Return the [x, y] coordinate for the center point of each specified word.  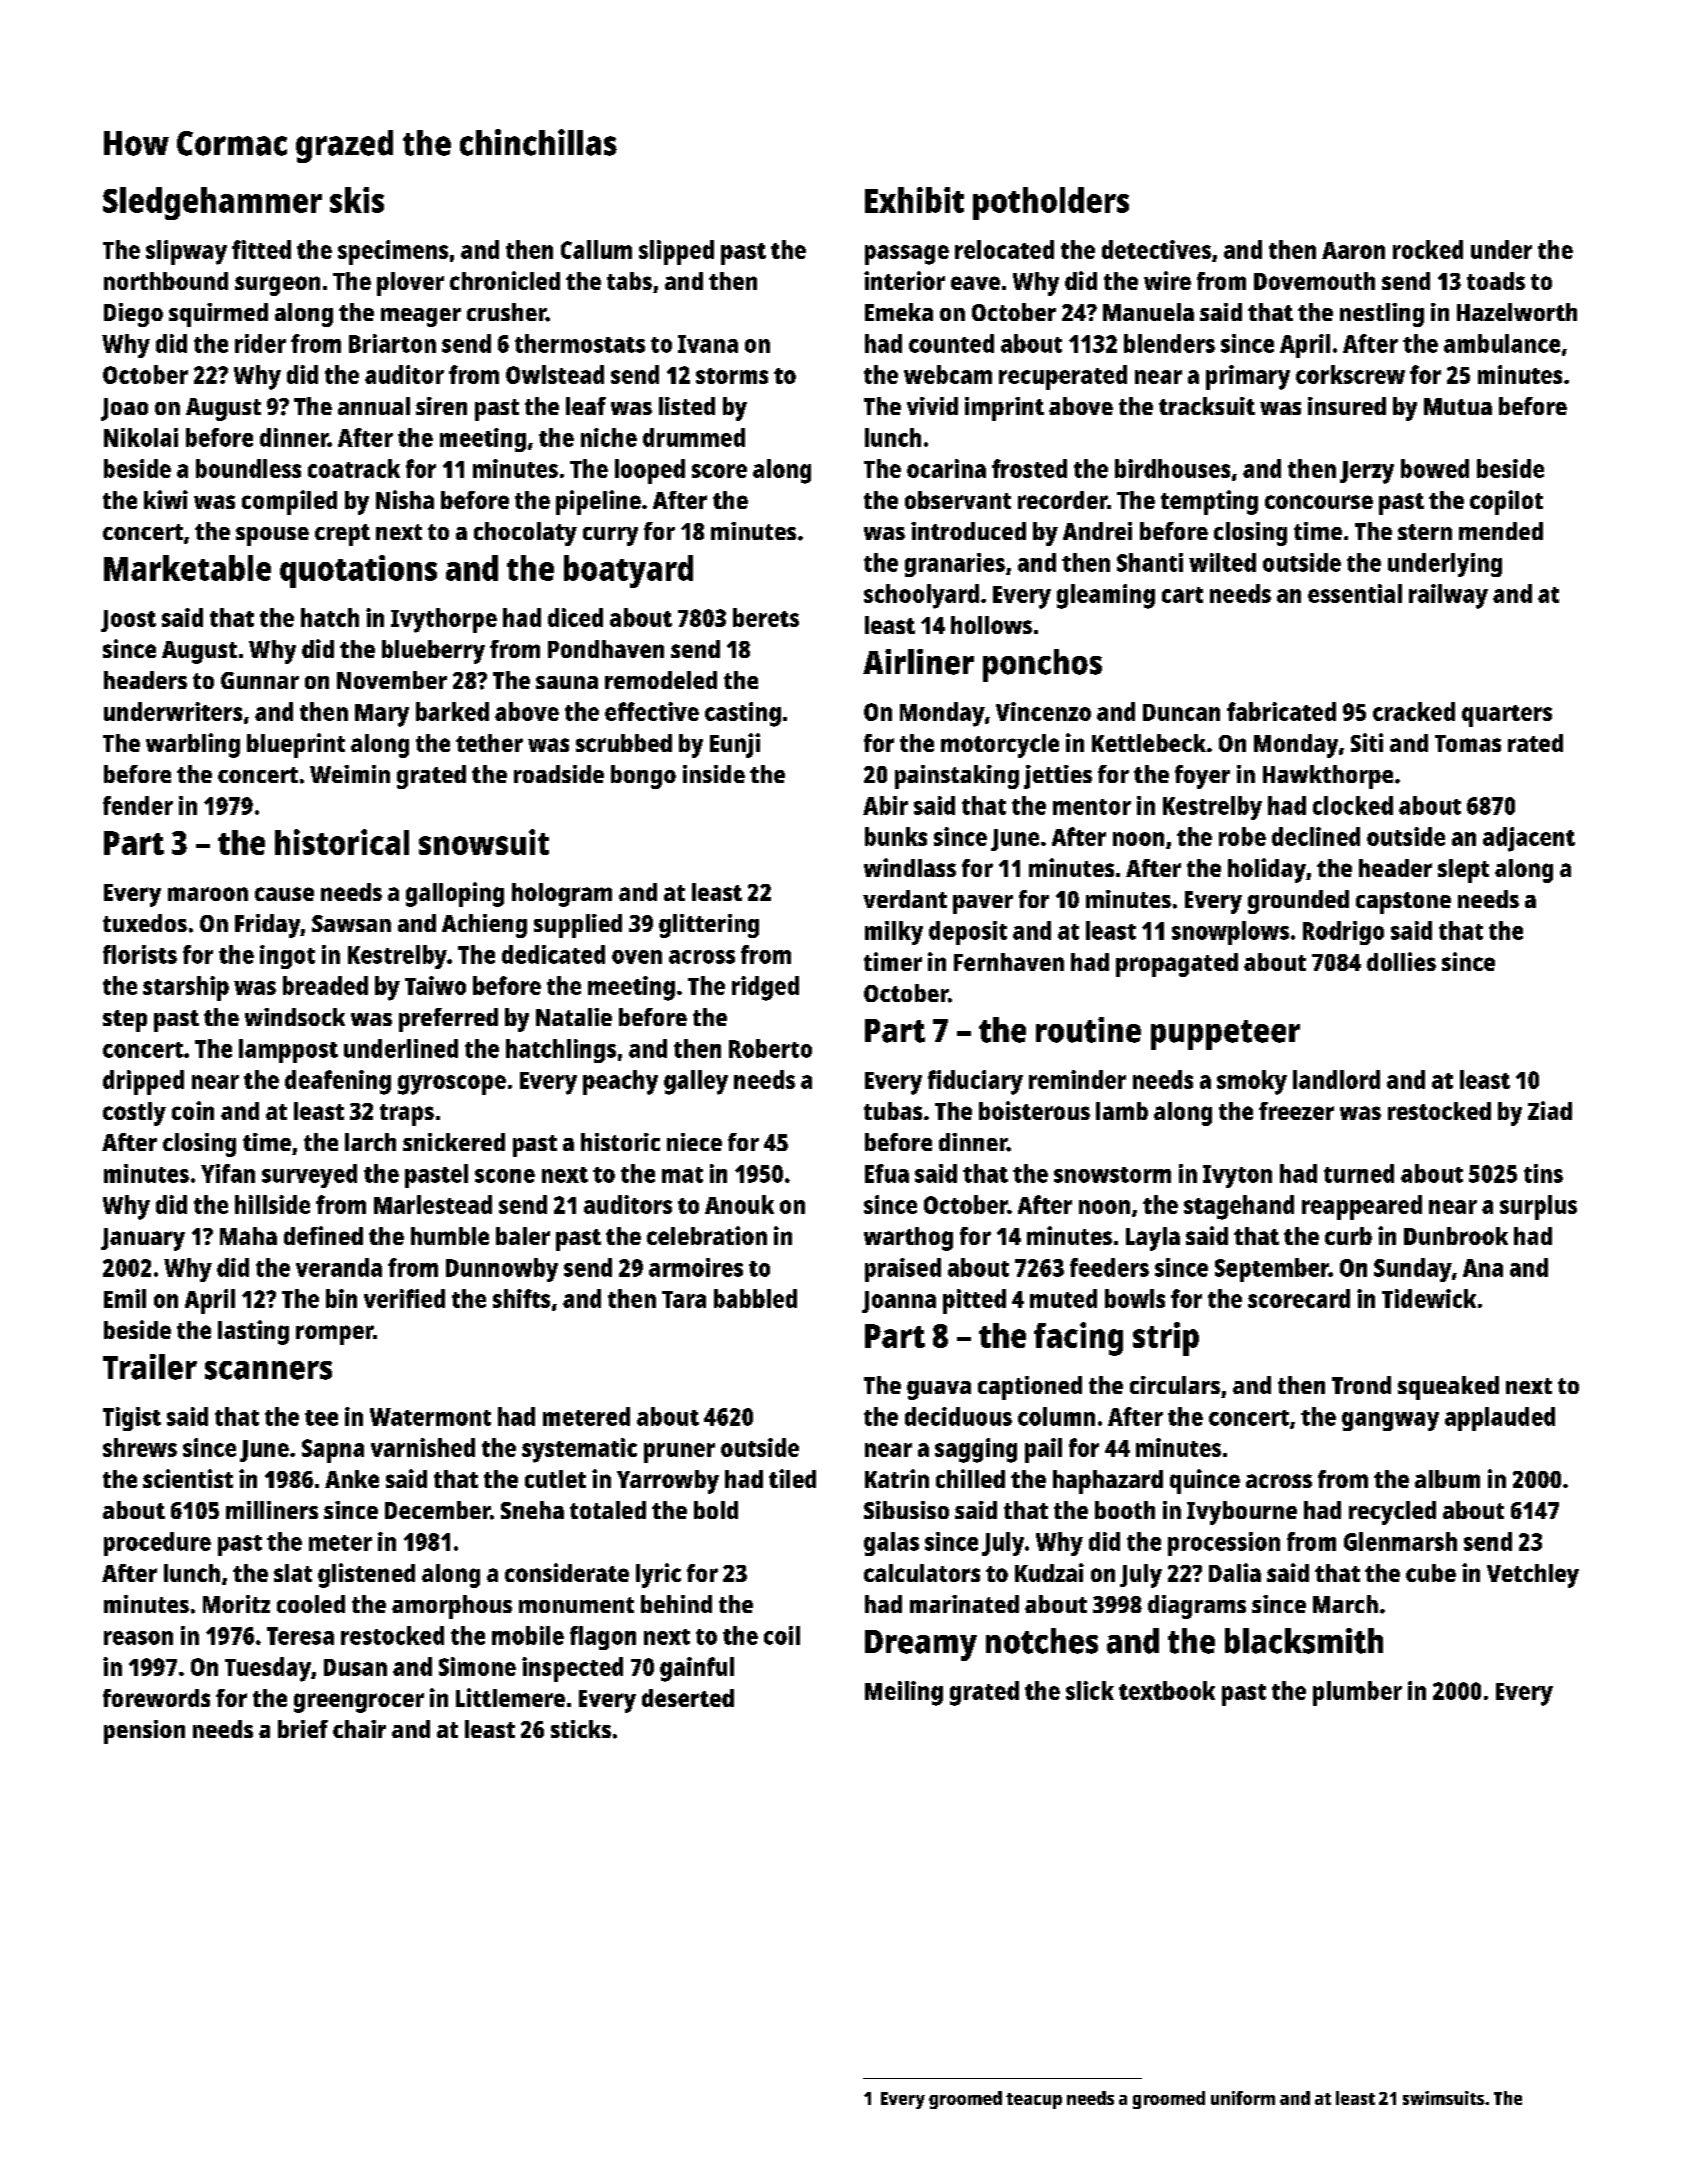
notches [1042, 1641]
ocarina [946, 468]
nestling [1382, 315]
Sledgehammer [212, 203]
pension [144, 1732]
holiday [1267, 870]
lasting [253, 1332]
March [1345, 1604]
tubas [893, 1111]
